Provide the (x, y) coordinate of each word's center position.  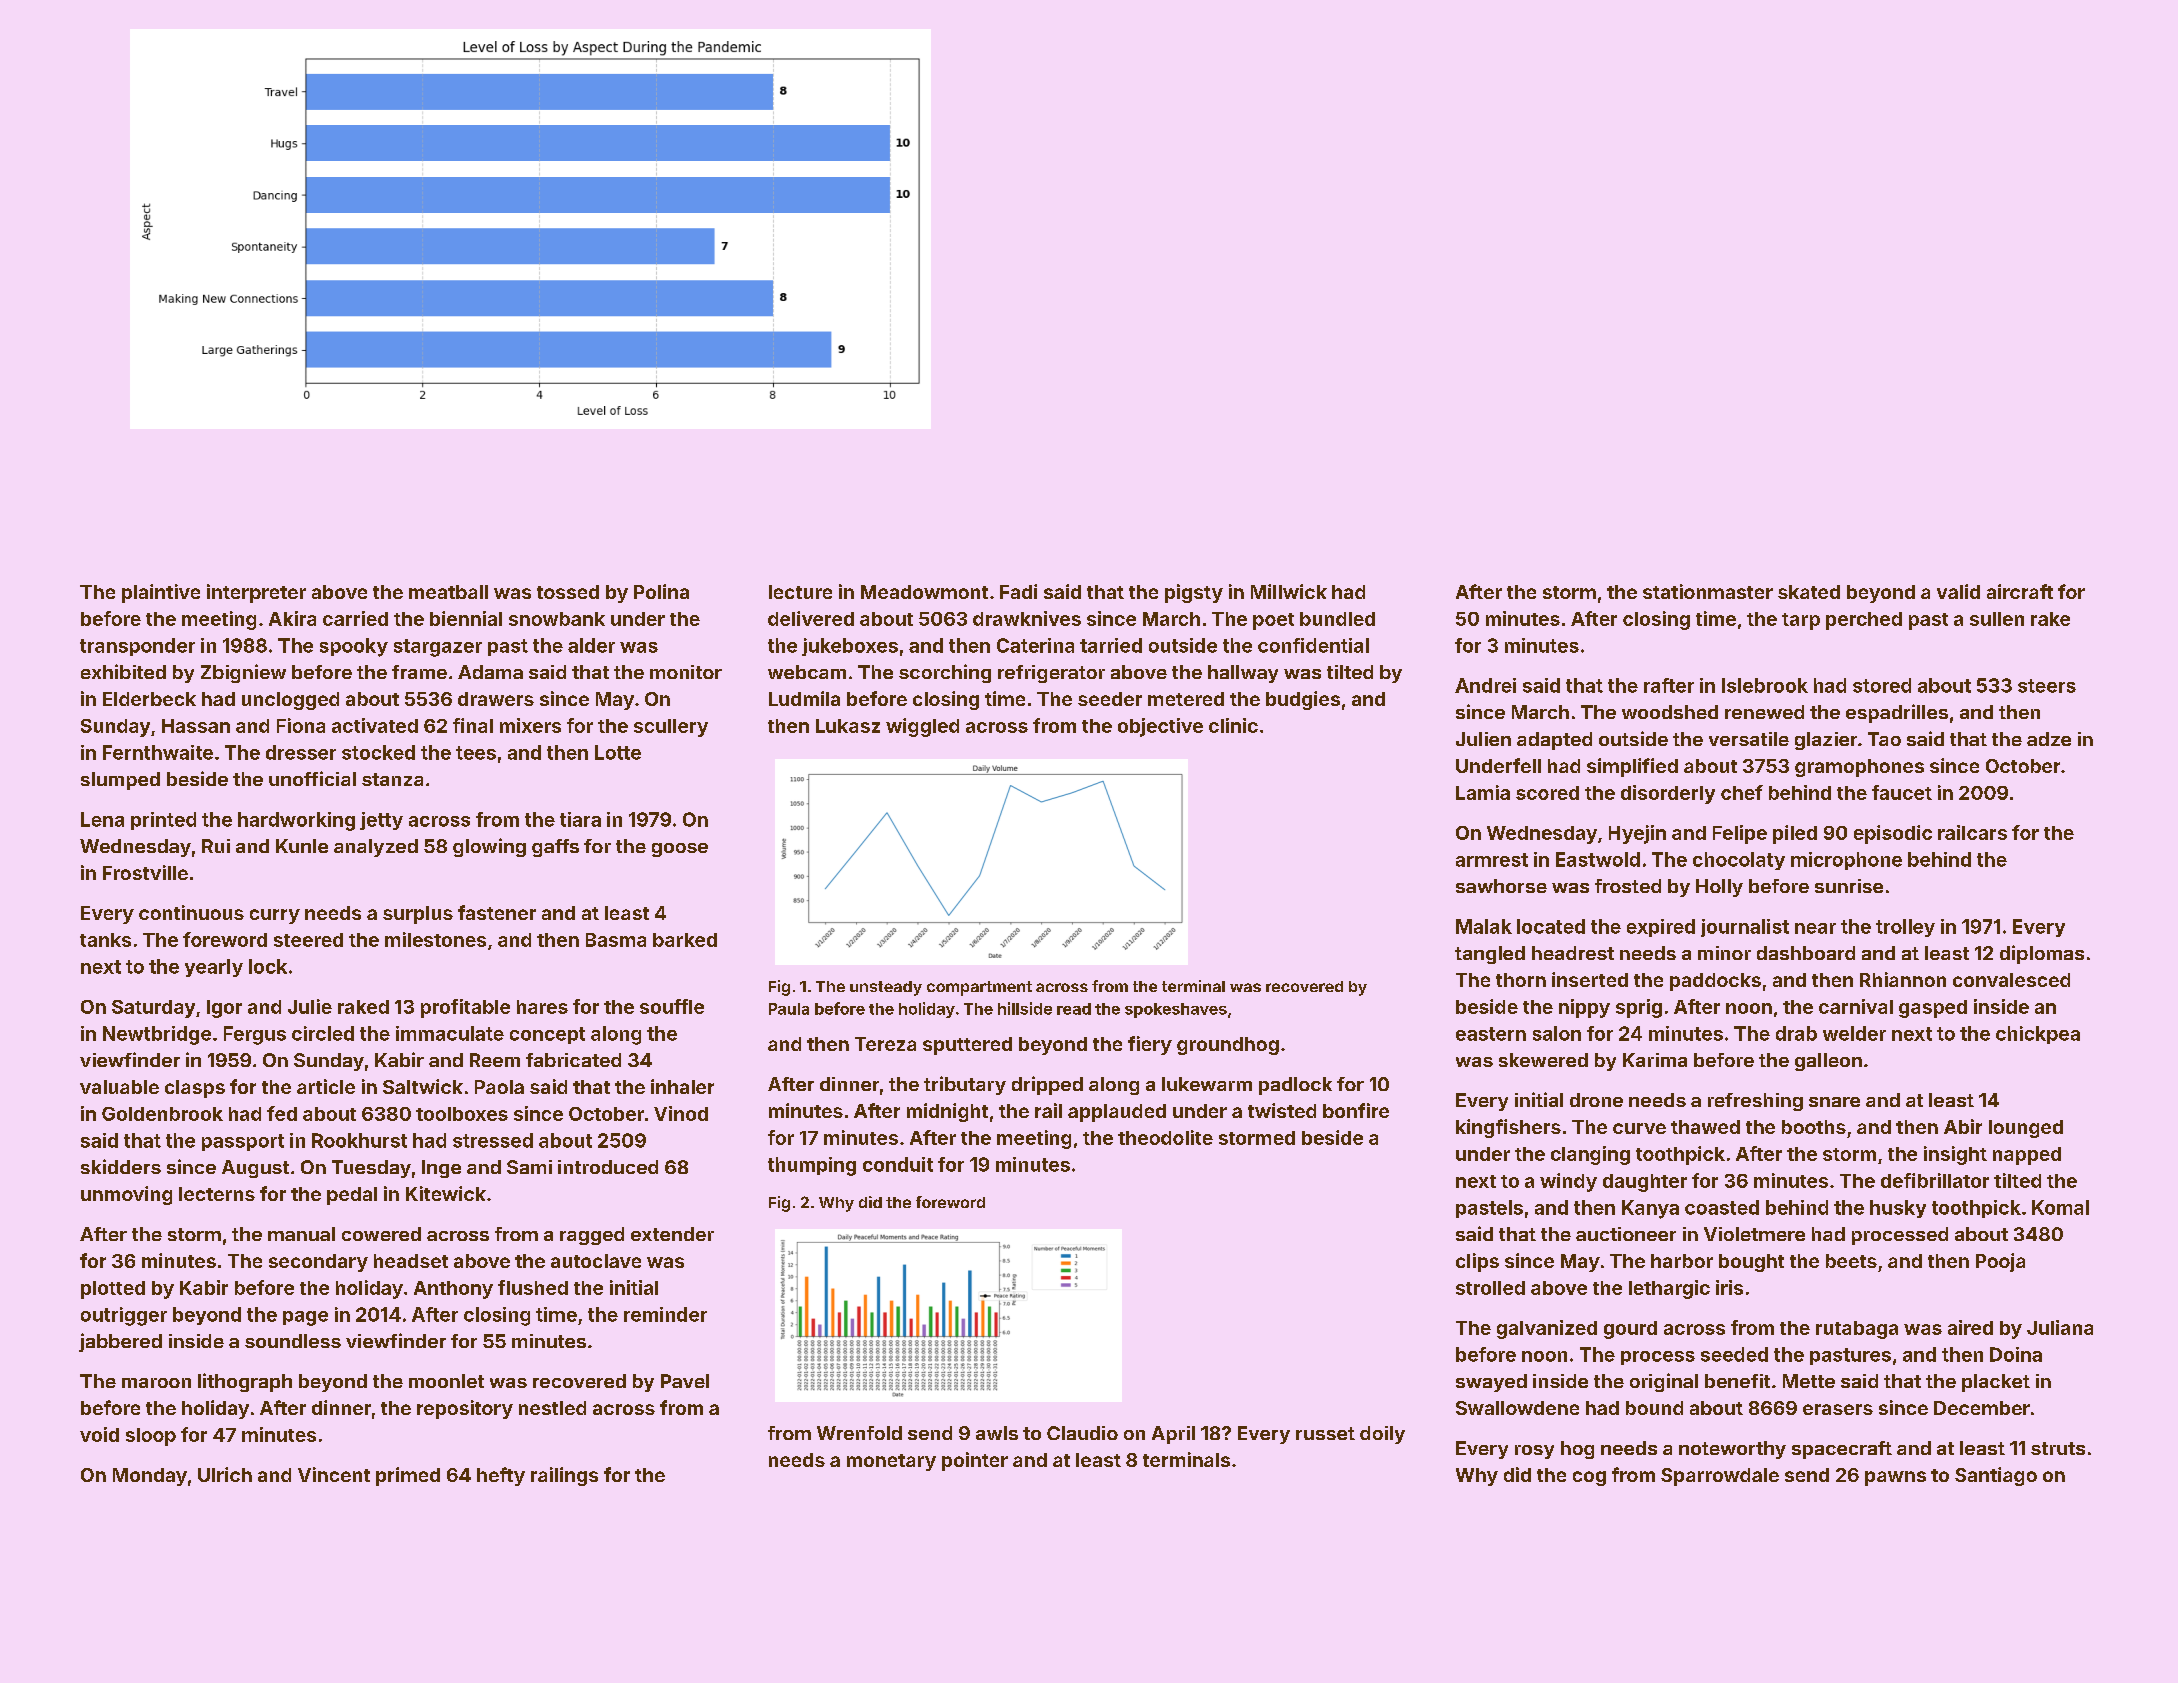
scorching (945, 673)
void (99, 1434)
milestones (435, 939)
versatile (1749, 739)
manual (301, 1234)
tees (476, 753)
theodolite (1165, 1137)
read (1074, 1009)
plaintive (161, 593)
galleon (1828, 1062)
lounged (2026, 1129)
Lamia (1483, 792)
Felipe (1740, 834)
